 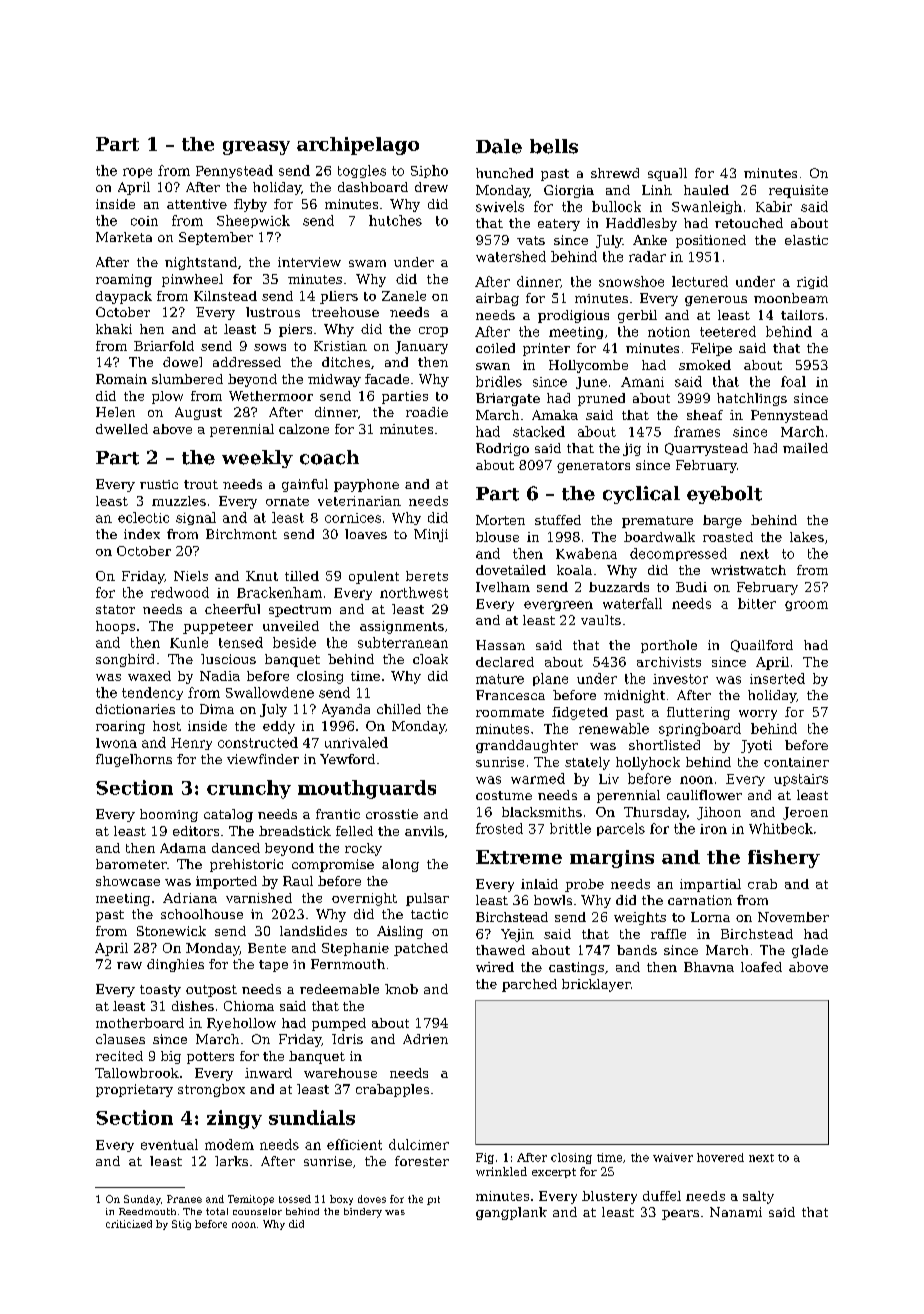 I want to click on bells, so click(x=554, y=146).
